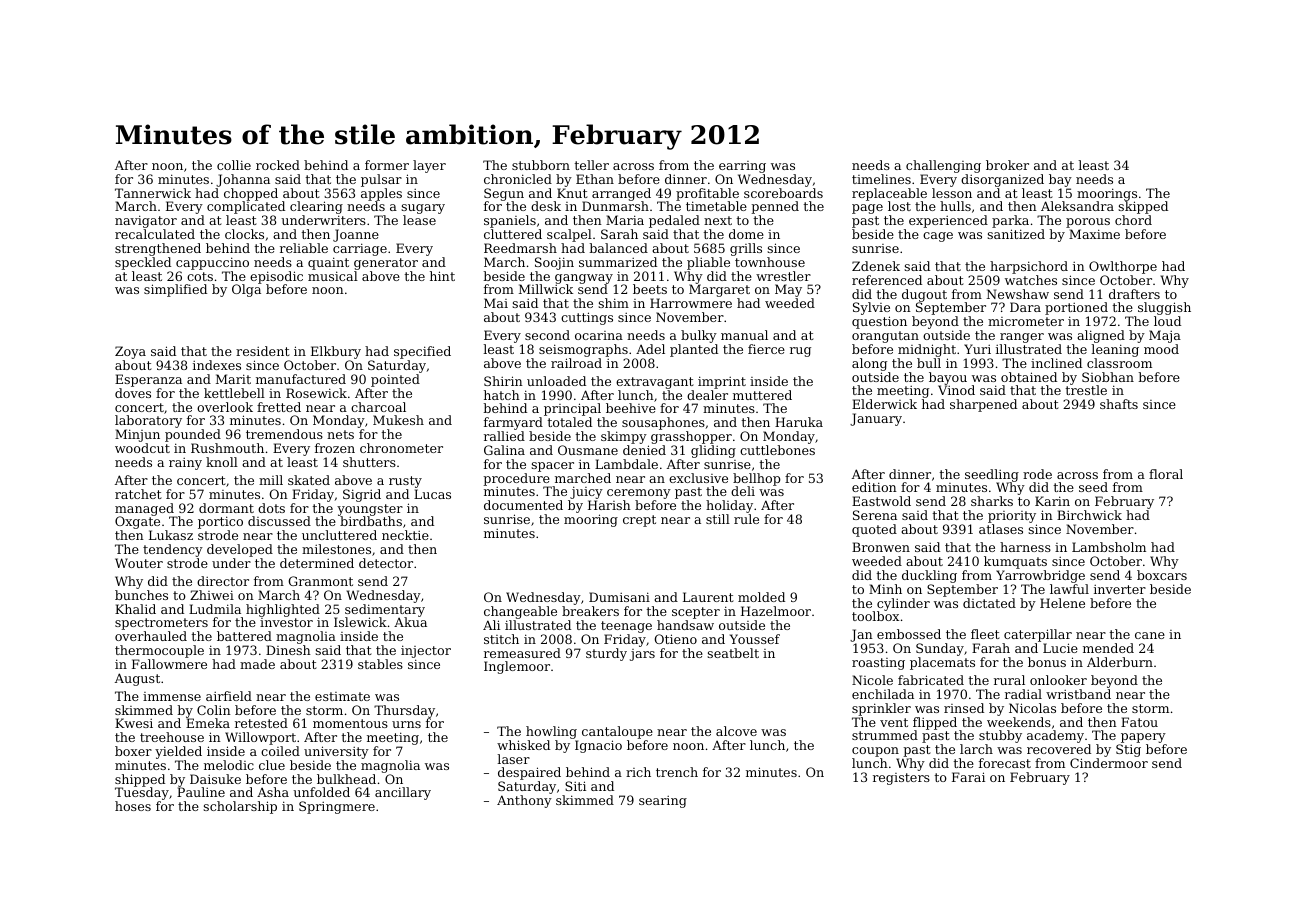  Describe the element at coordinates (1108, 377) in the image. I see `Siobhan` at that location.
